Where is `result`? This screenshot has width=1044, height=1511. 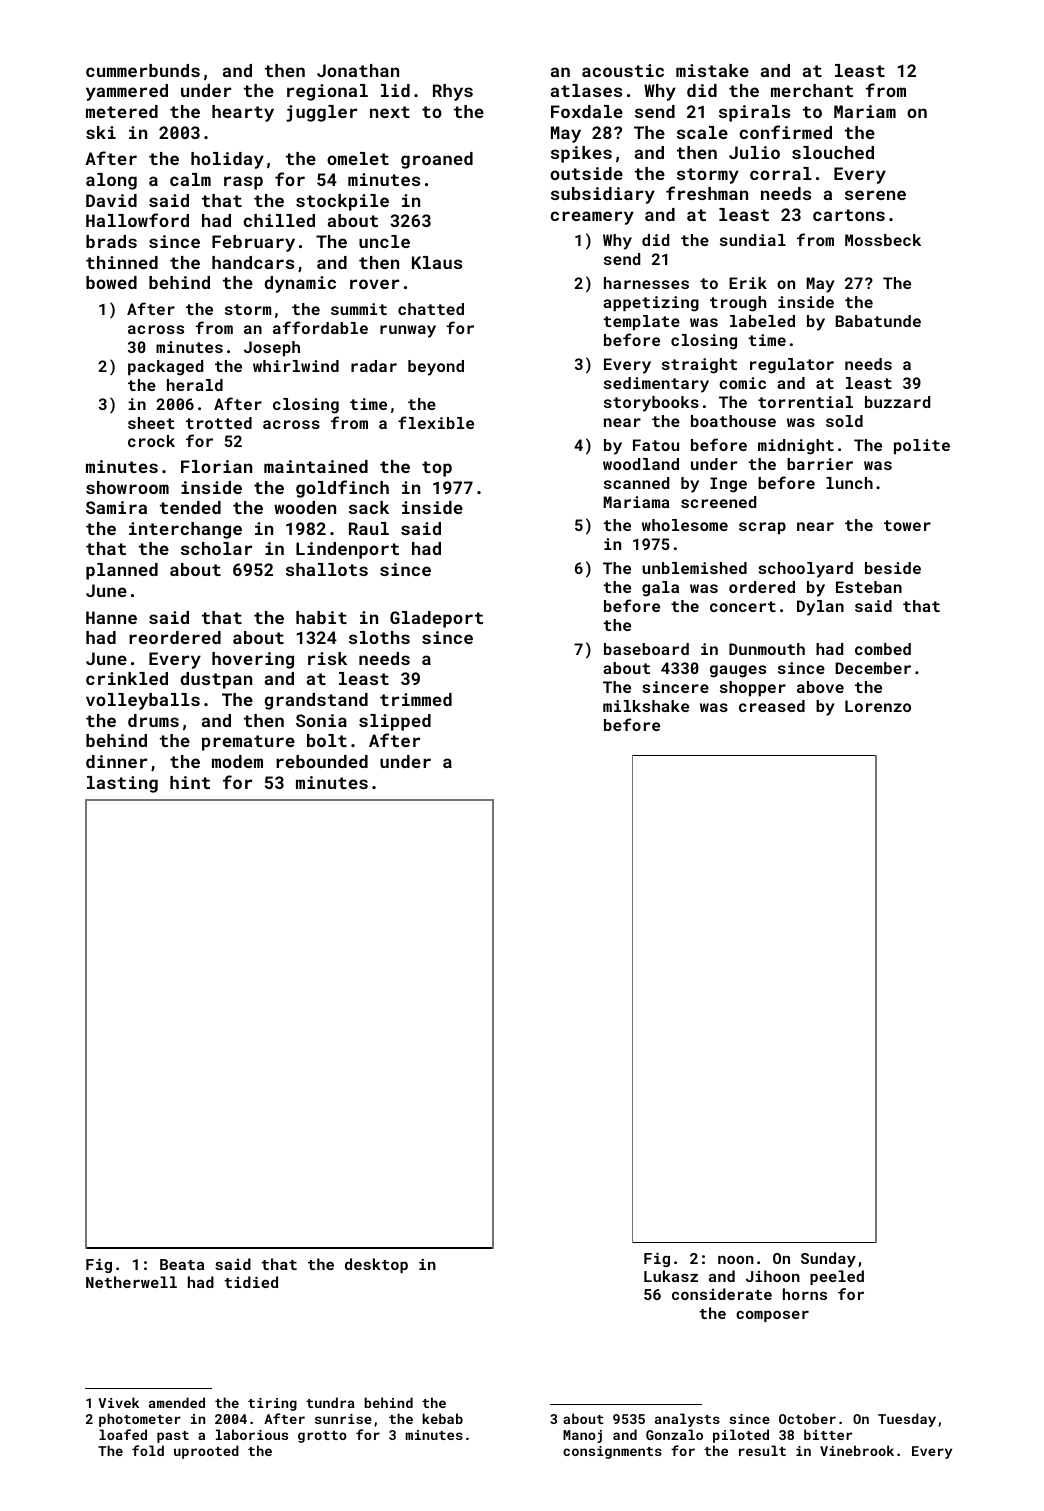
result is located at coordinates (762, 1450).
